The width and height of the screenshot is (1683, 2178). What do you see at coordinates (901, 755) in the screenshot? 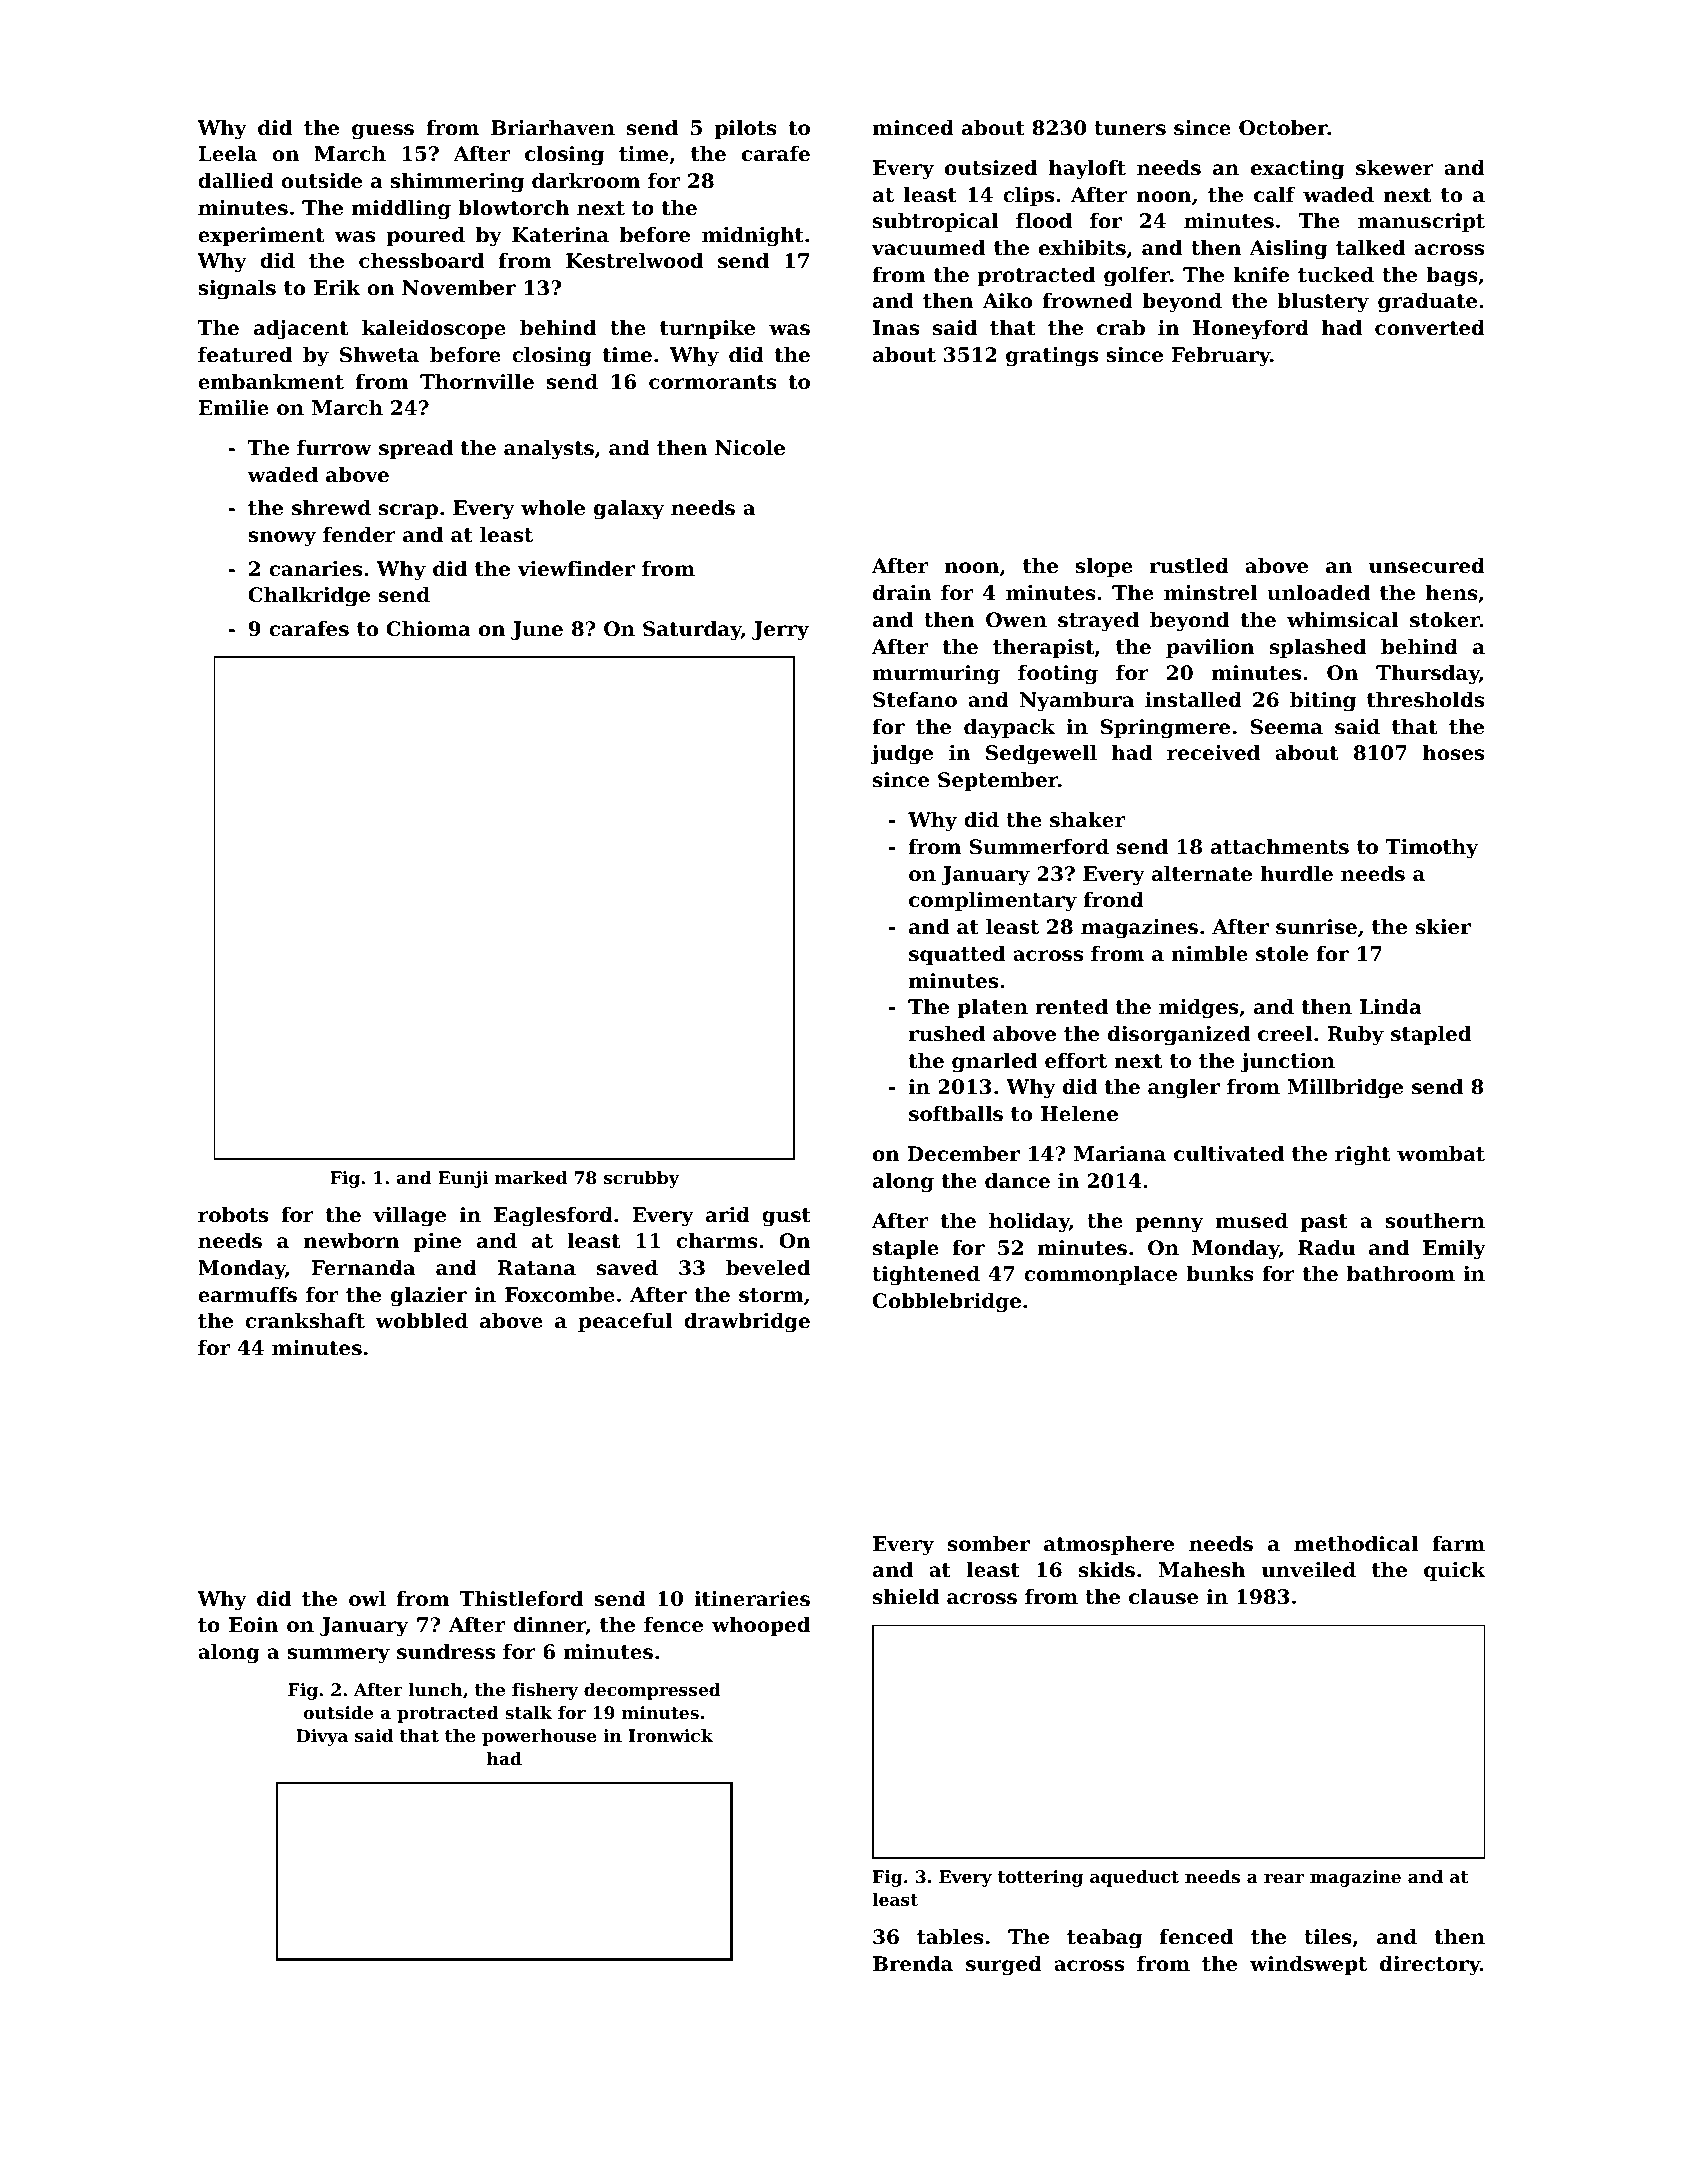
I see `judge` at bounding box center [901, 755].
